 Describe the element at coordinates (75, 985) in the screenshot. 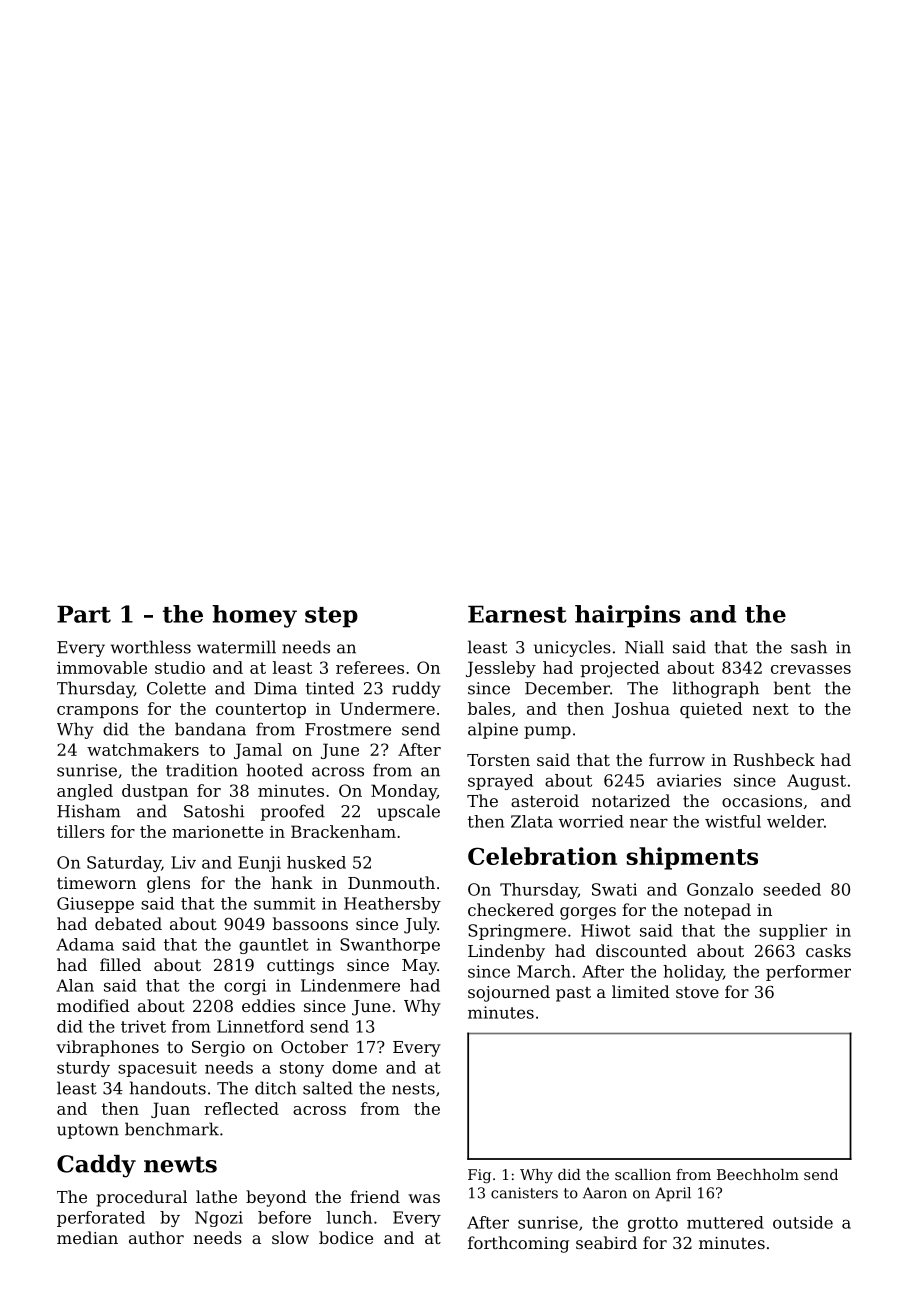

I see `Alan` at that location.
